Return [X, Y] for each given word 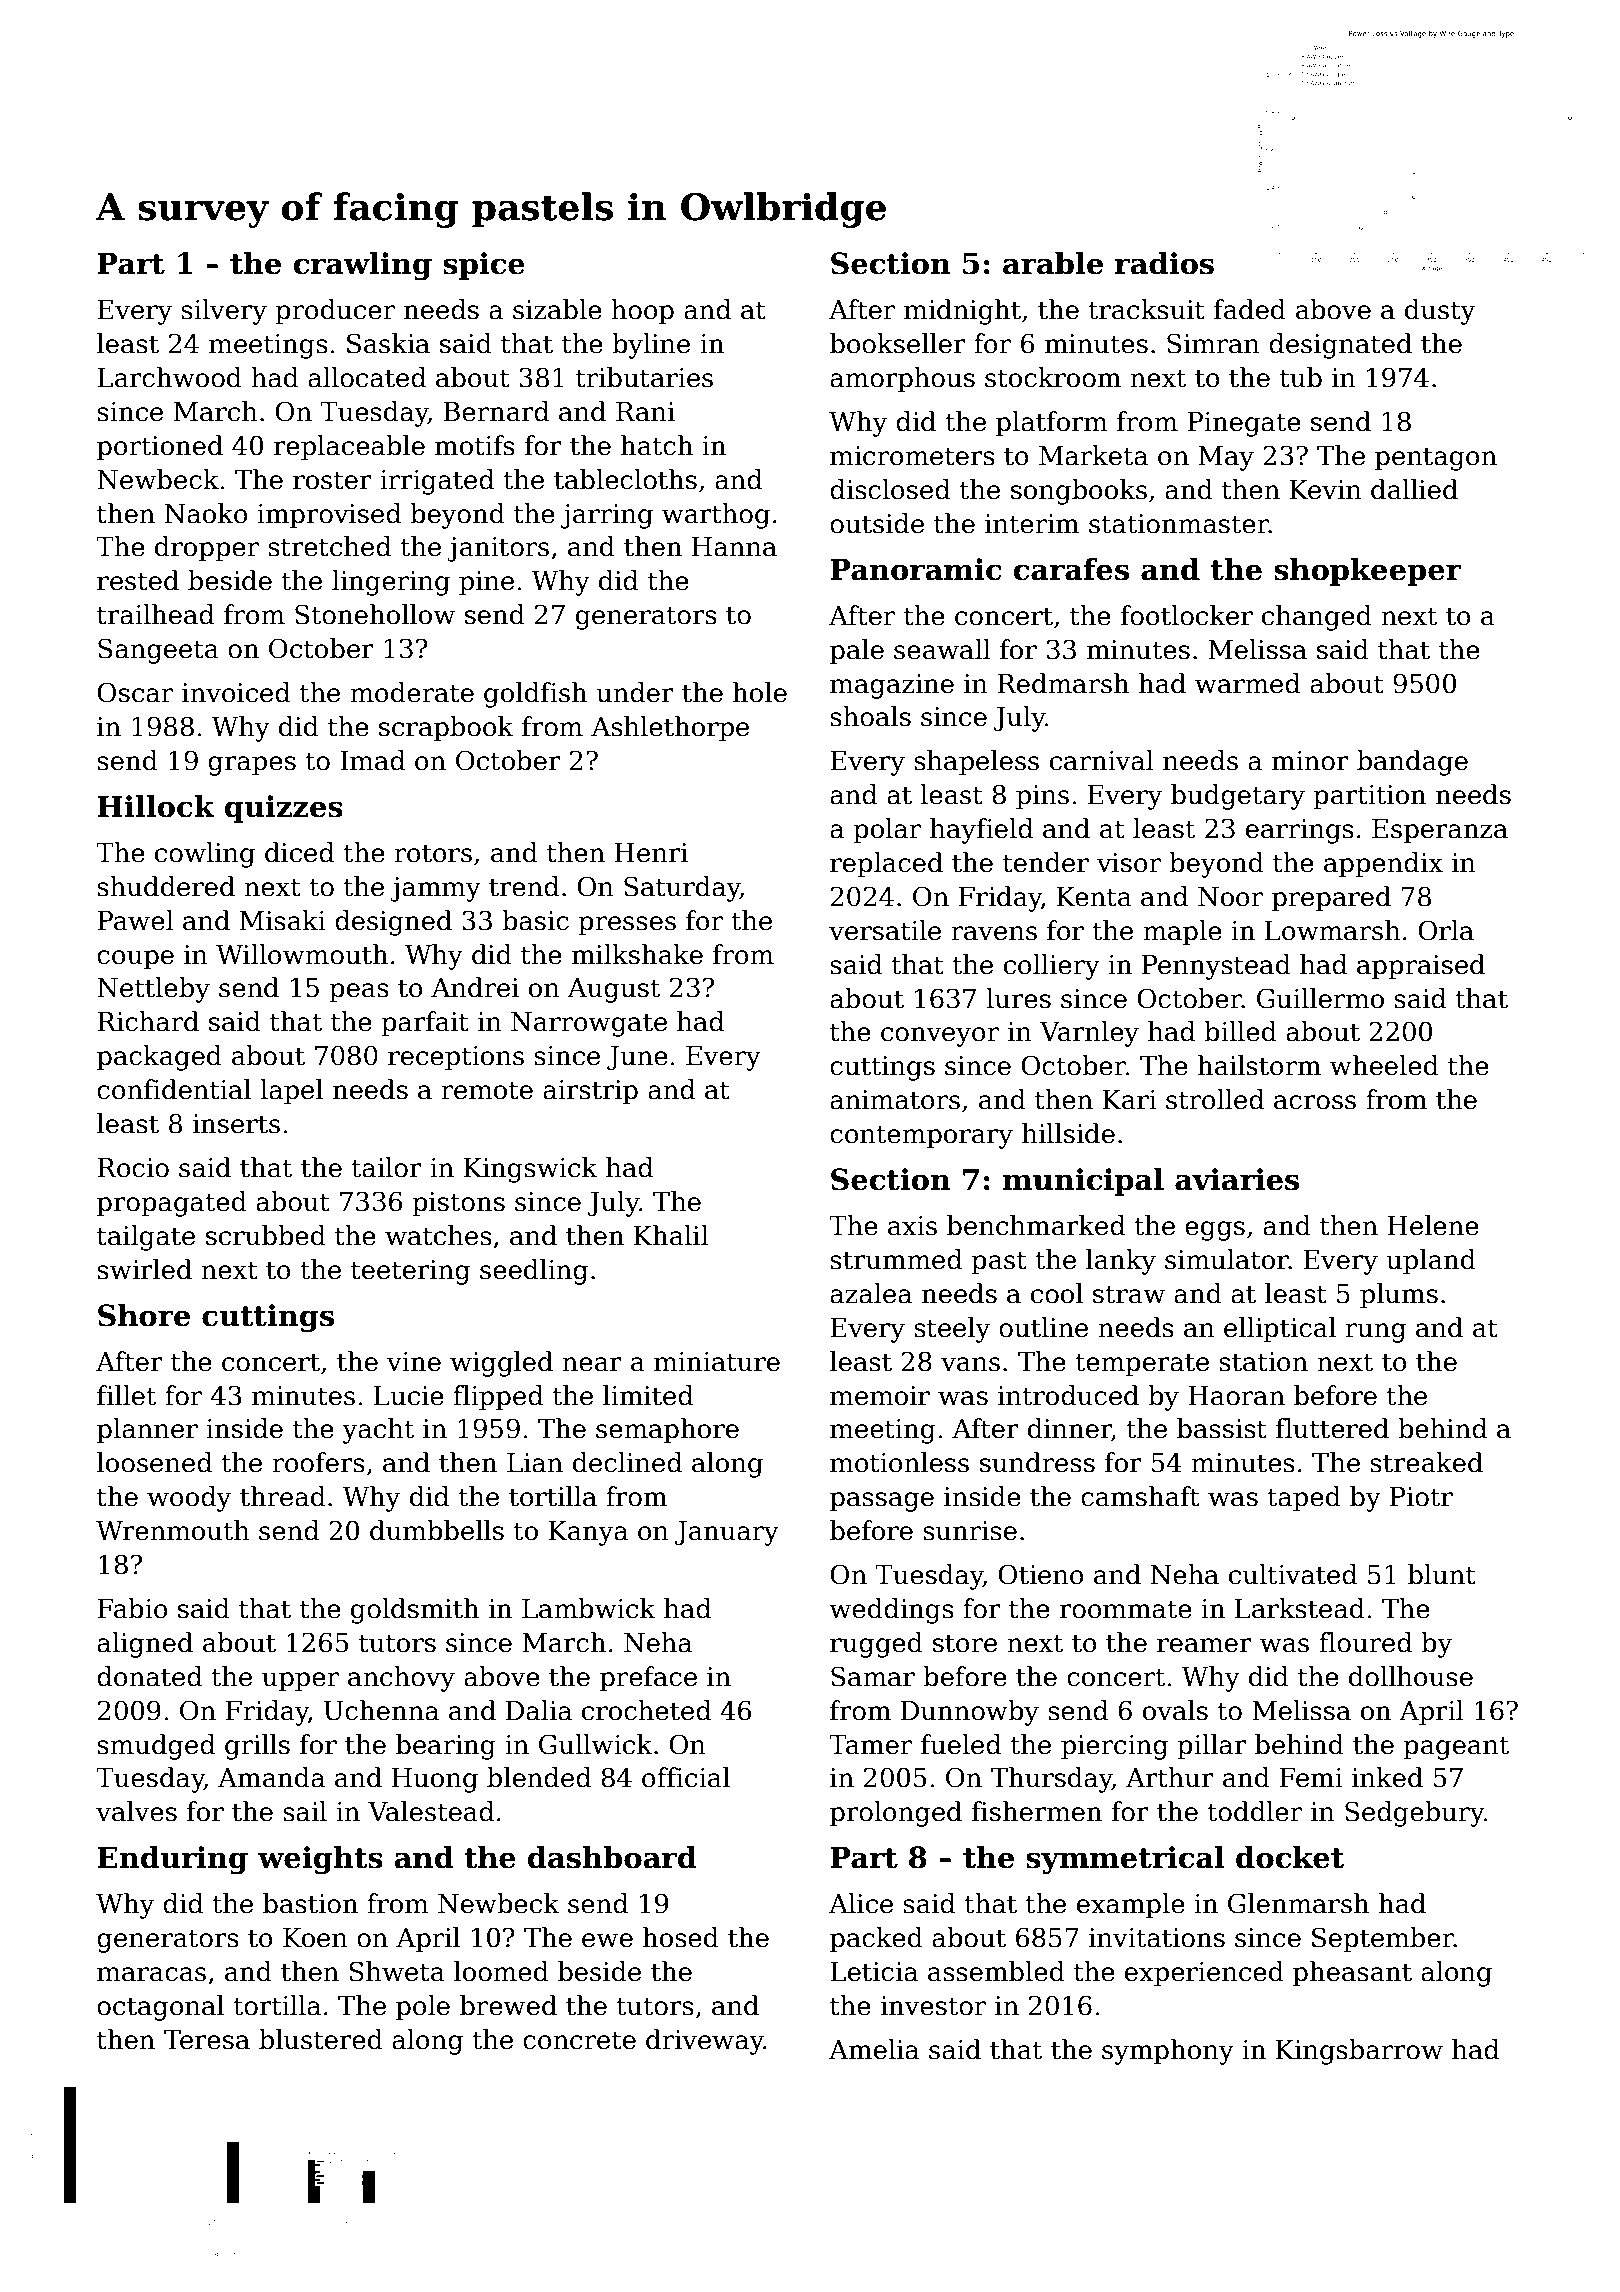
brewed [508, 2005]
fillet [126, 1395]
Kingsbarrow [1359, 2052]
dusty [1440, 312]
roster [332, 480]
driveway [705, 2042]
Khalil [671, 1235]
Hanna [734, 547]
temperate [1142, 1365]
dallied [1414, 489]
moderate [412, 692]
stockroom [1053, 377]
